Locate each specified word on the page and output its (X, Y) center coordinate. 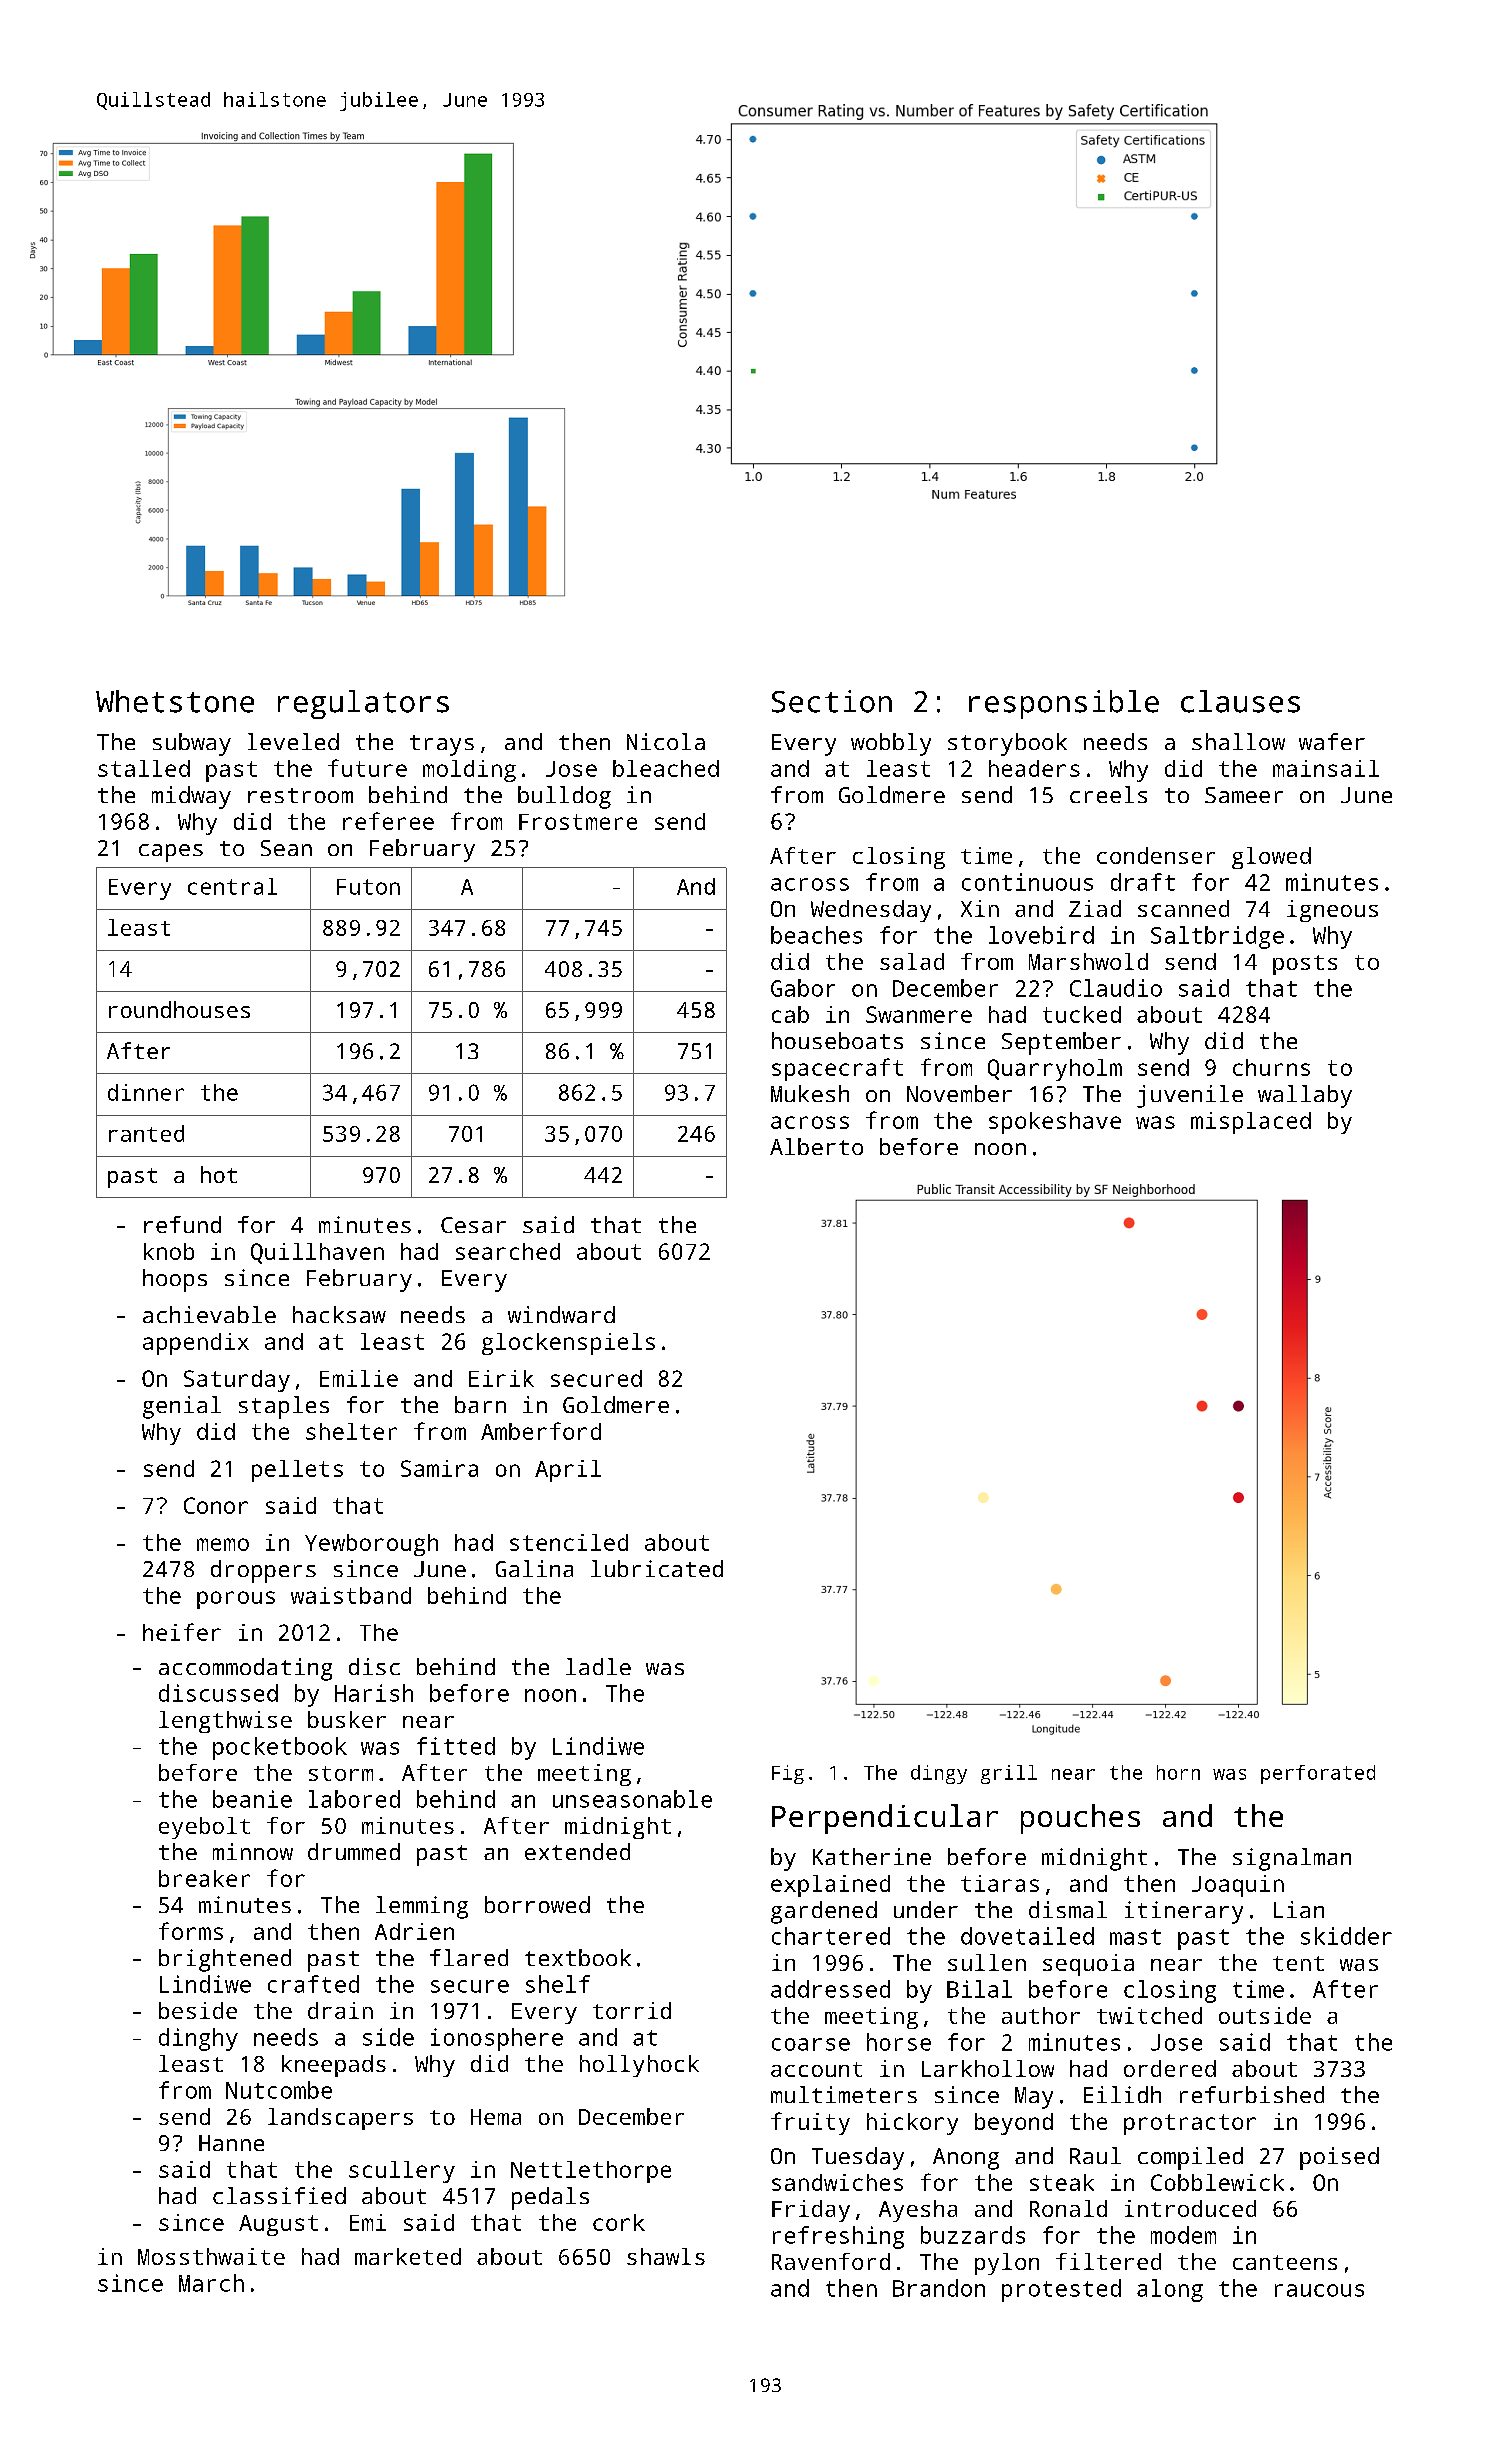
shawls (666, 2256)
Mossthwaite (211, 2256)
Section (832, 701)
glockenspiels (568, 1344)
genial (182, 1407)
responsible (1064, 704)
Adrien (414, 1931)
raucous (1319, 2290)
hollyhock (639, 2066)
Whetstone (175, 701)
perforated (1318, 1774)
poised (1339, 2158)
